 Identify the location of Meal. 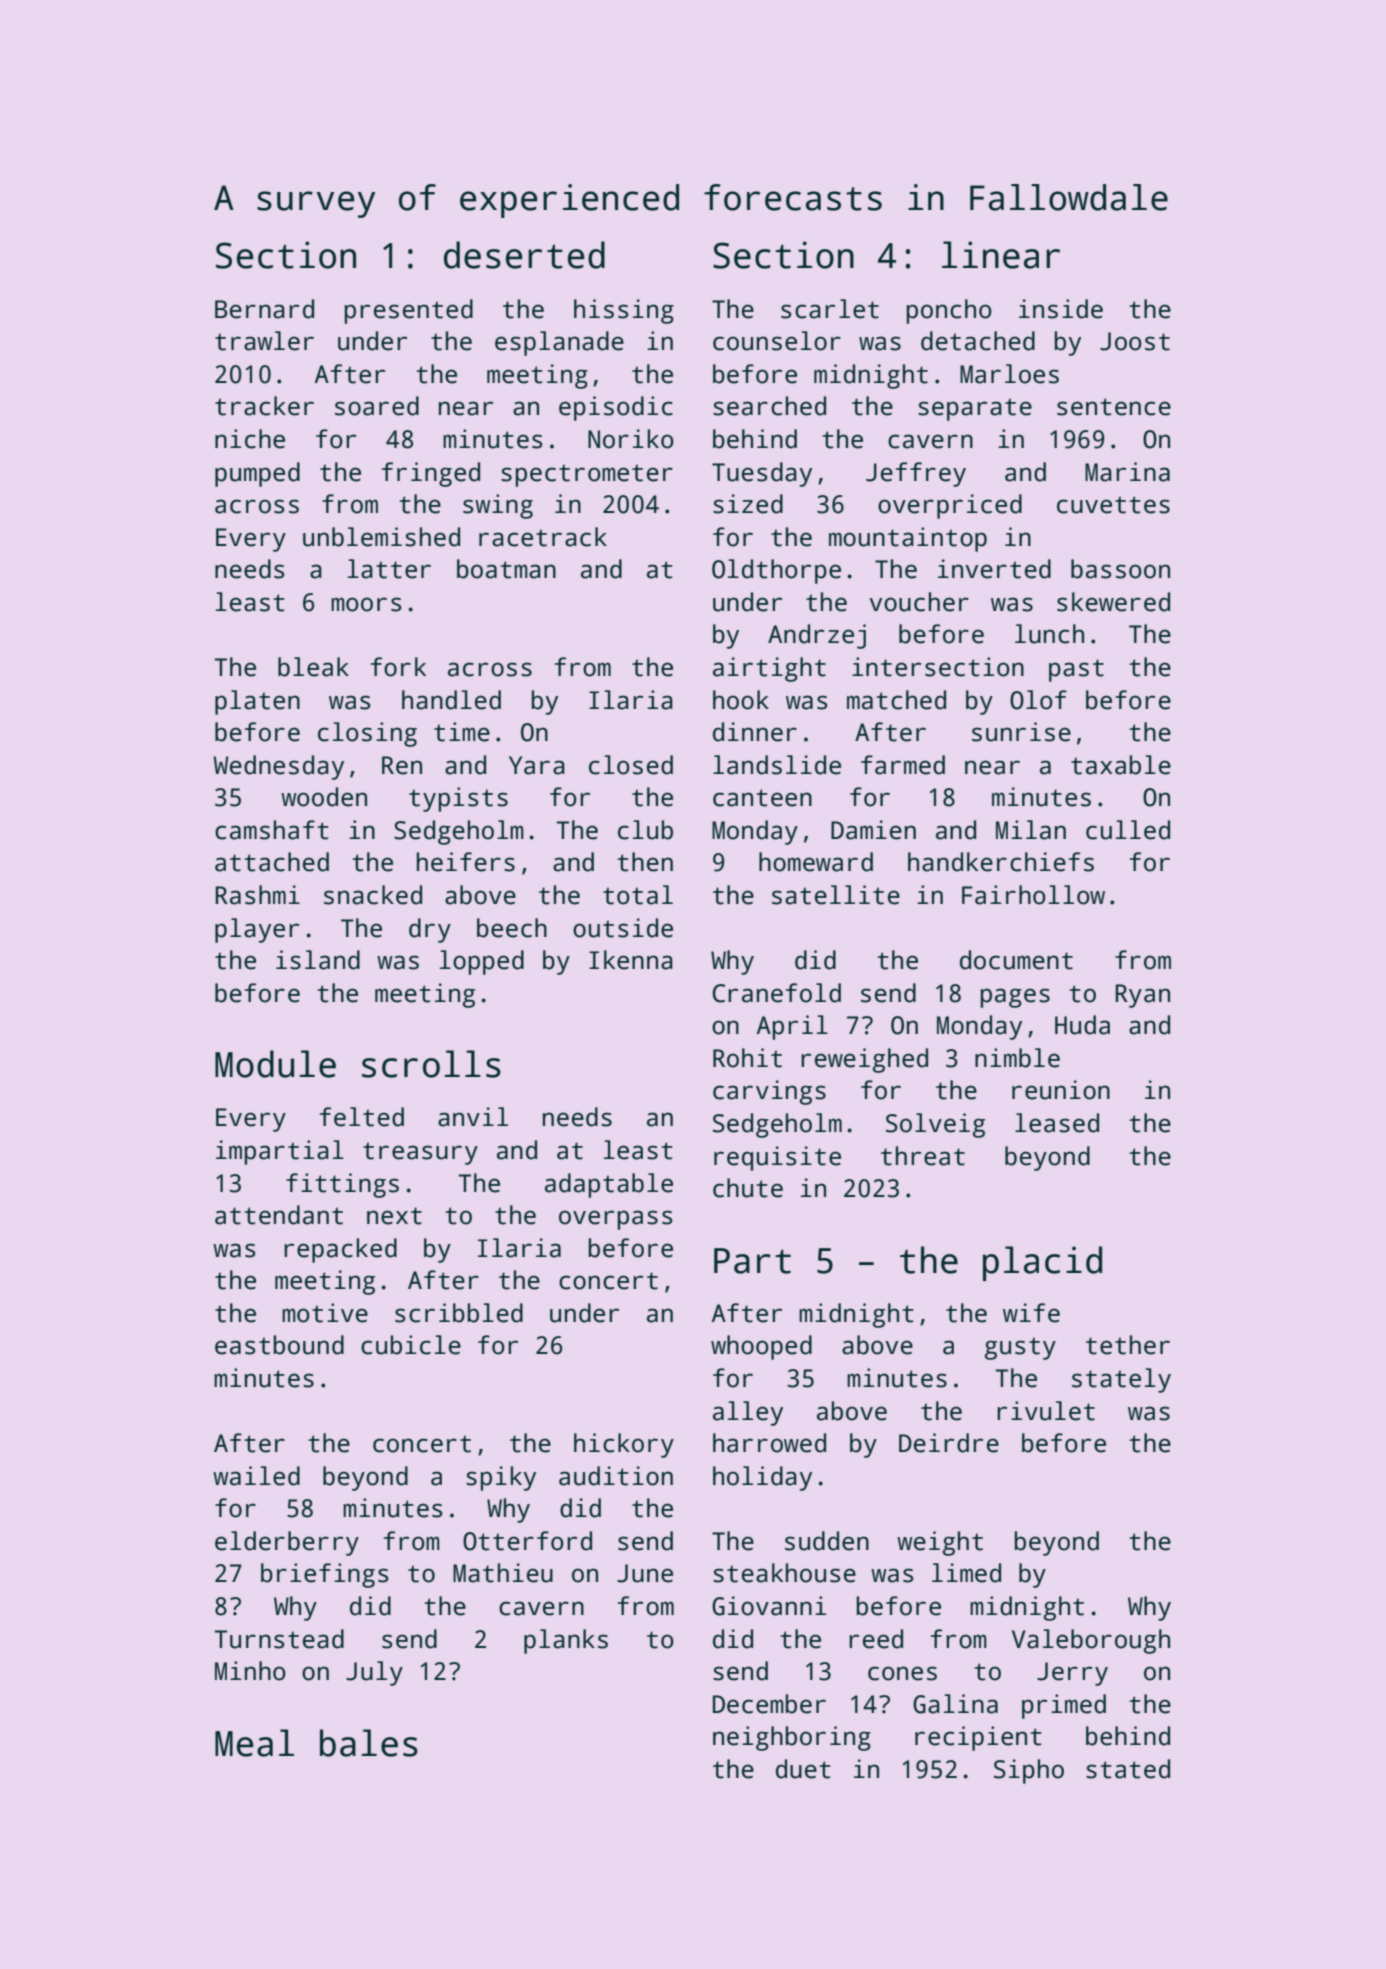
(254, 1743).
